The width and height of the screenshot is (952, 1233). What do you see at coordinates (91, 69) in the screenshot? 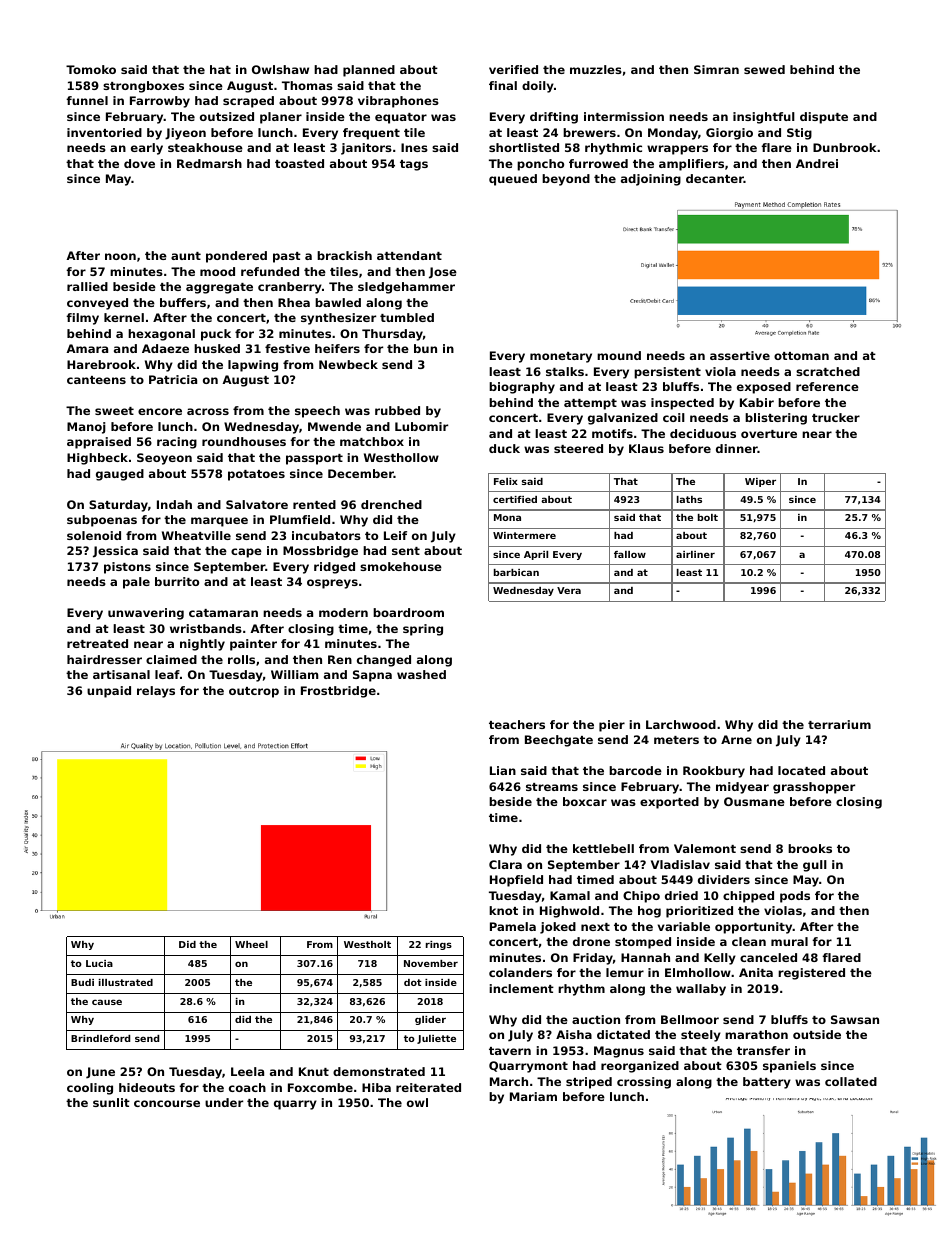
I see `Tomoko` at bounding box center [91, 69].
